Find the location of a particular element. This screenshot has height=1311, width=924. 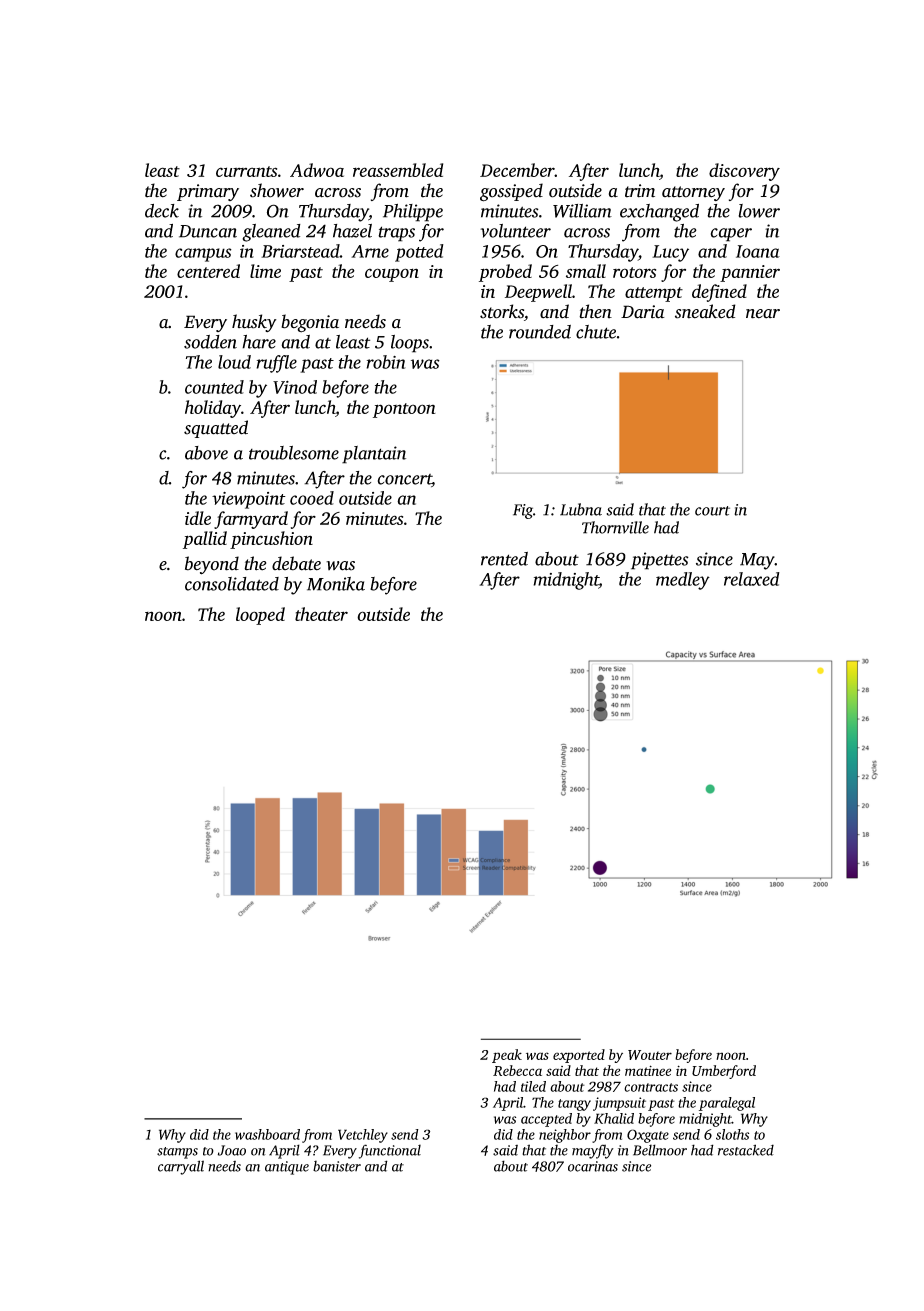

exported is located at coordinates (579, 1056).
